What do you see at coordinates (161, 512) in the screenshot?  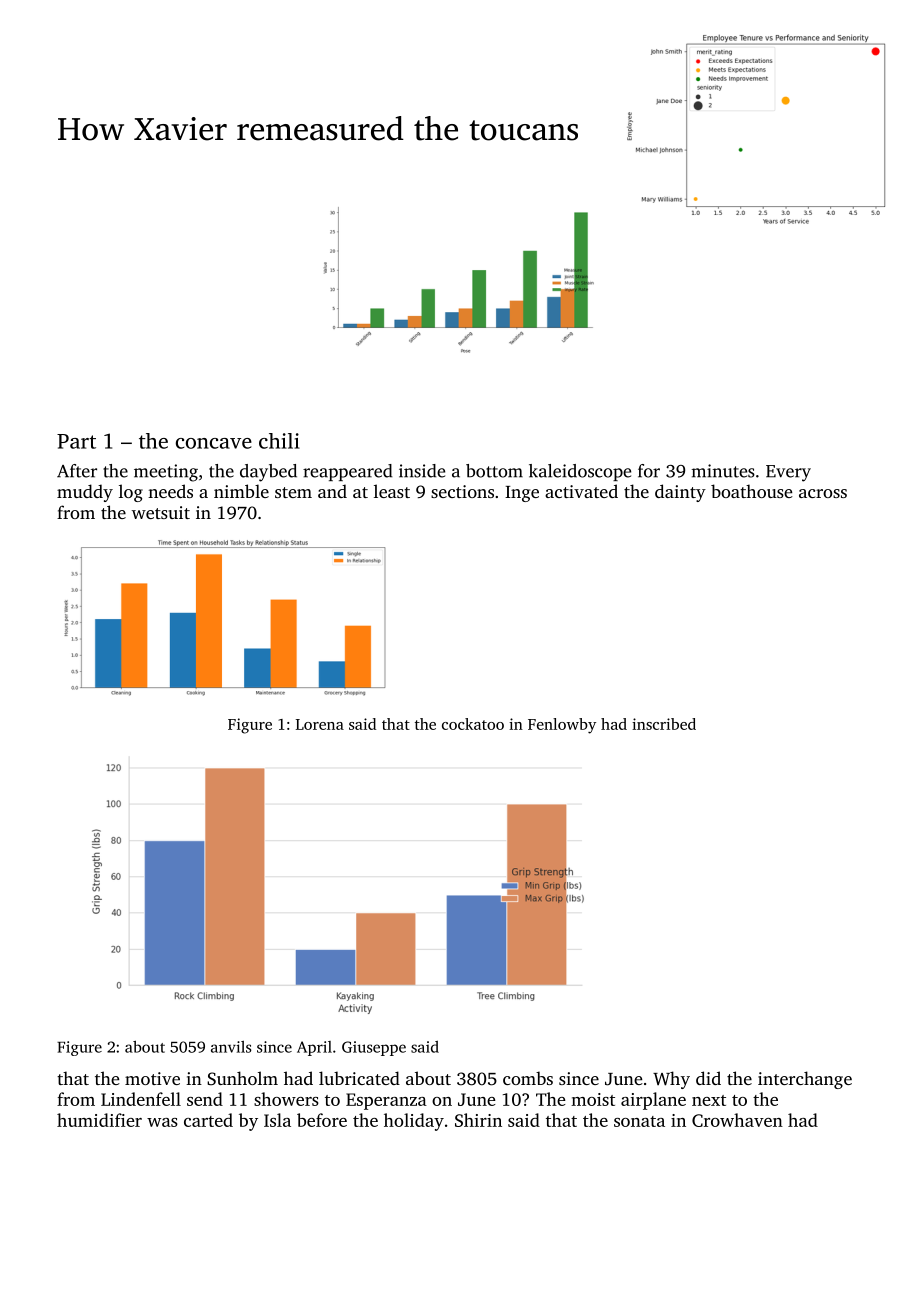 I see `wetsuit` at bounding box center [161, 512].
